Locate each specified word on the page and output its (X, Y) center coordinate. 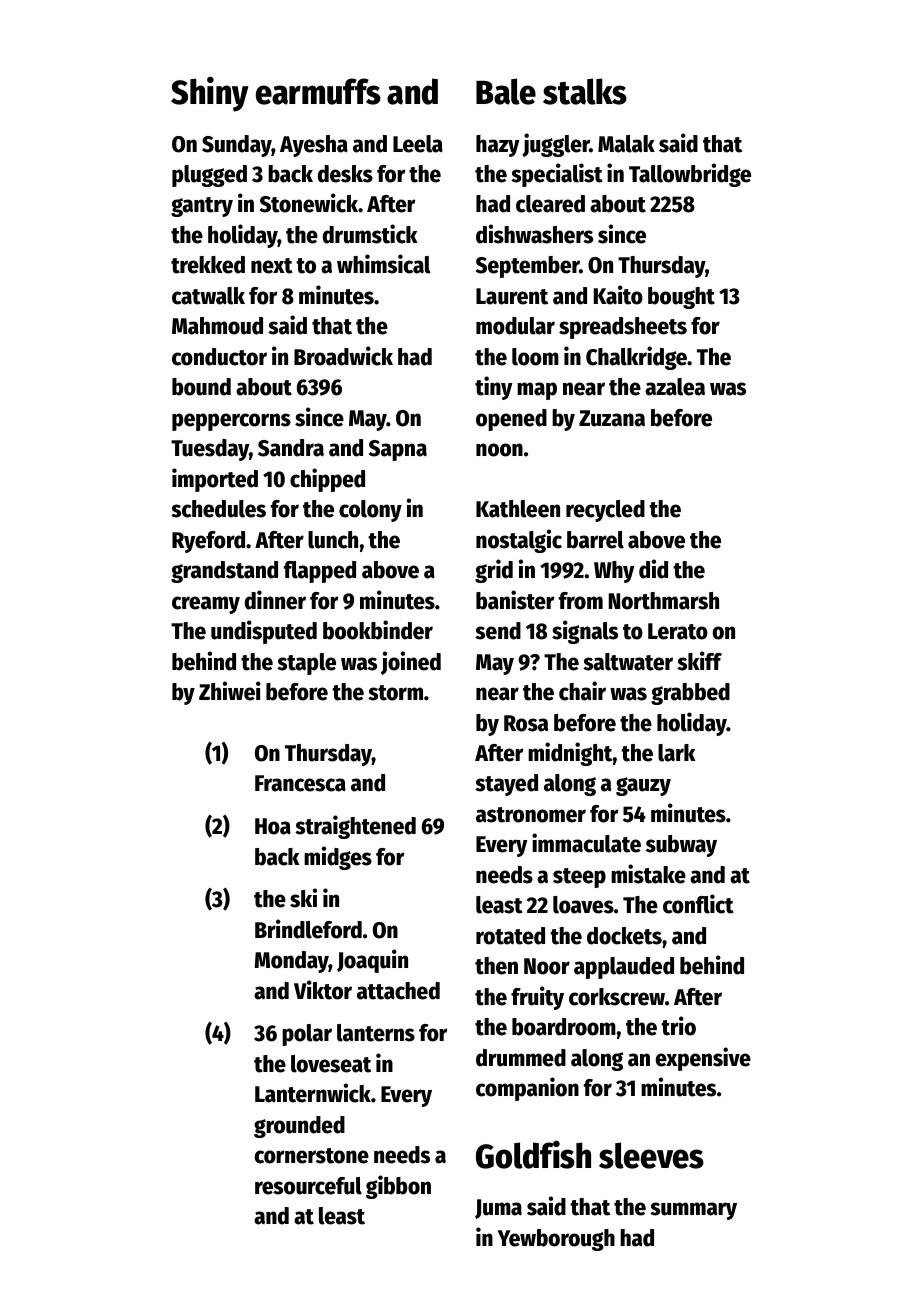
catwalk (208, 296)
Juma (498, 1209)
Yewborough (556, 1240)
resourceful (308, 1186)
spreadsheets (623, 328)
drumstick (370, 234)
